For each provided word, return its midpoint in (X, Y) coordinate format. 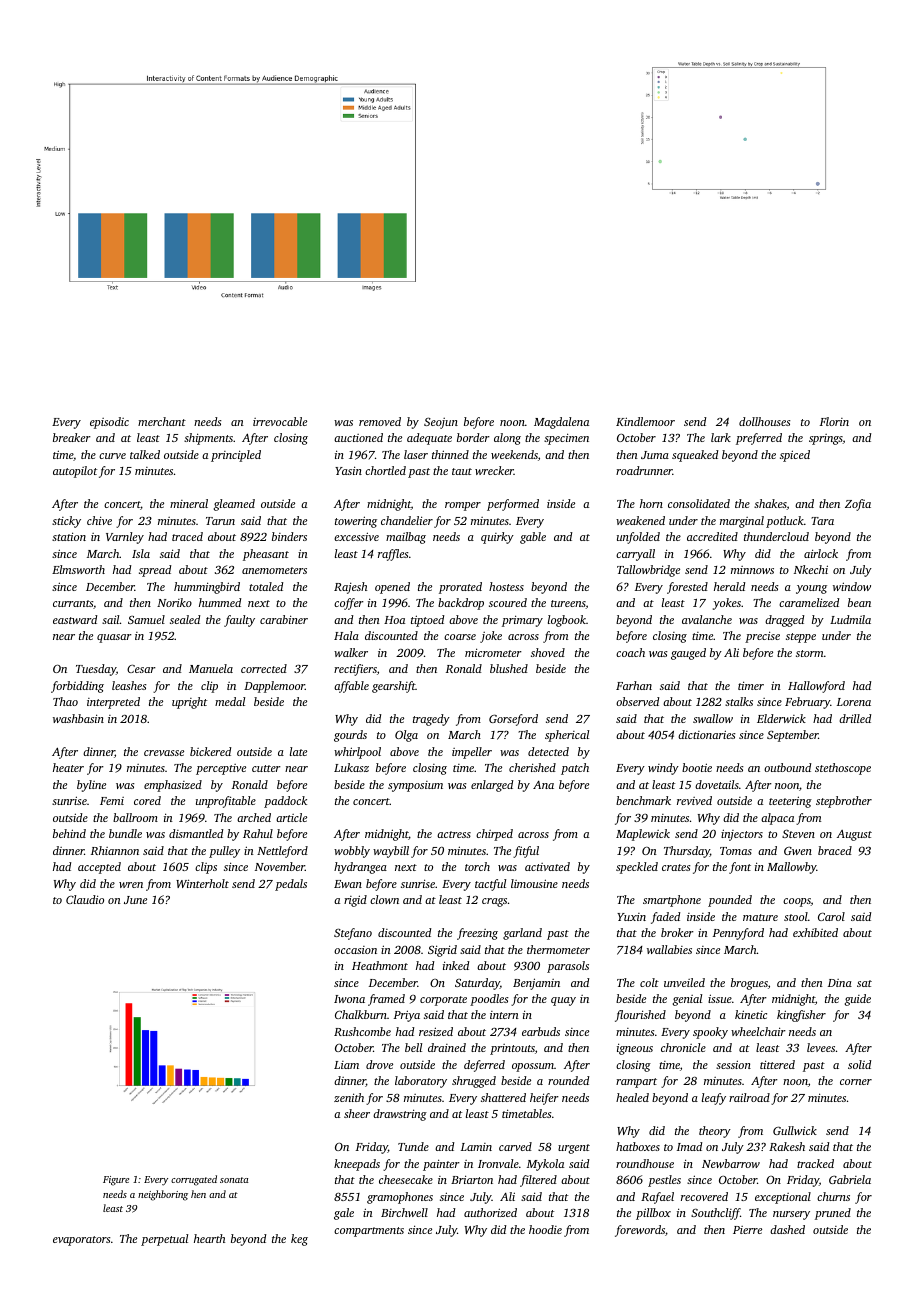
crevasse (164, 753)
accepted (99, 868)
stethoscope (843, 769)
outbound (787, 767)
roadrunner (644, 470)
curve (112, 456)
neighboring (163, 1195)
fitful (526, 852)
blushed (509, 668)
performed (513, 505)
